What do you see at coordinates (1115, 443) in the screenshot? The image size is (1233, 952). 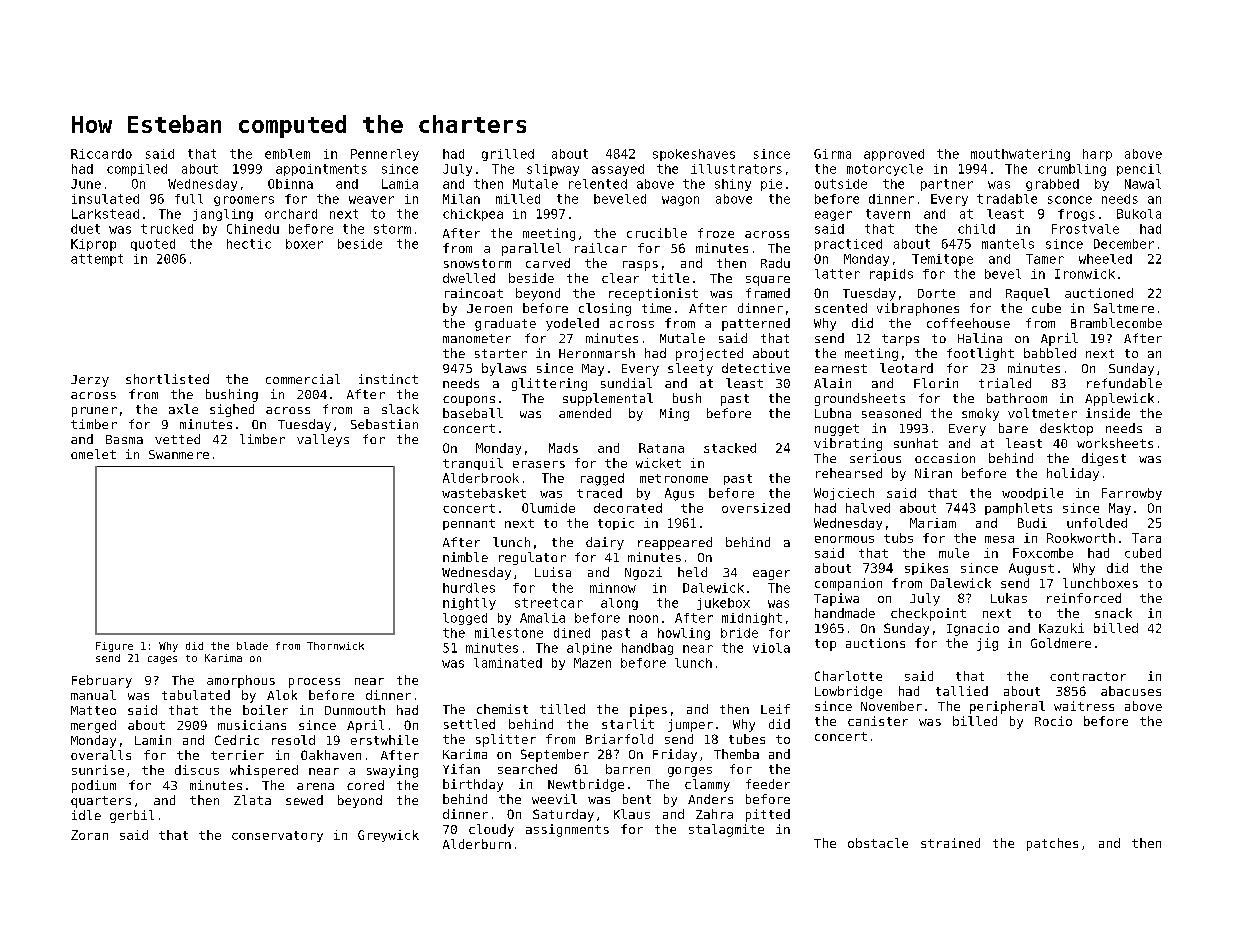 I see `worksheets` at bounding box center [1115, 443].
